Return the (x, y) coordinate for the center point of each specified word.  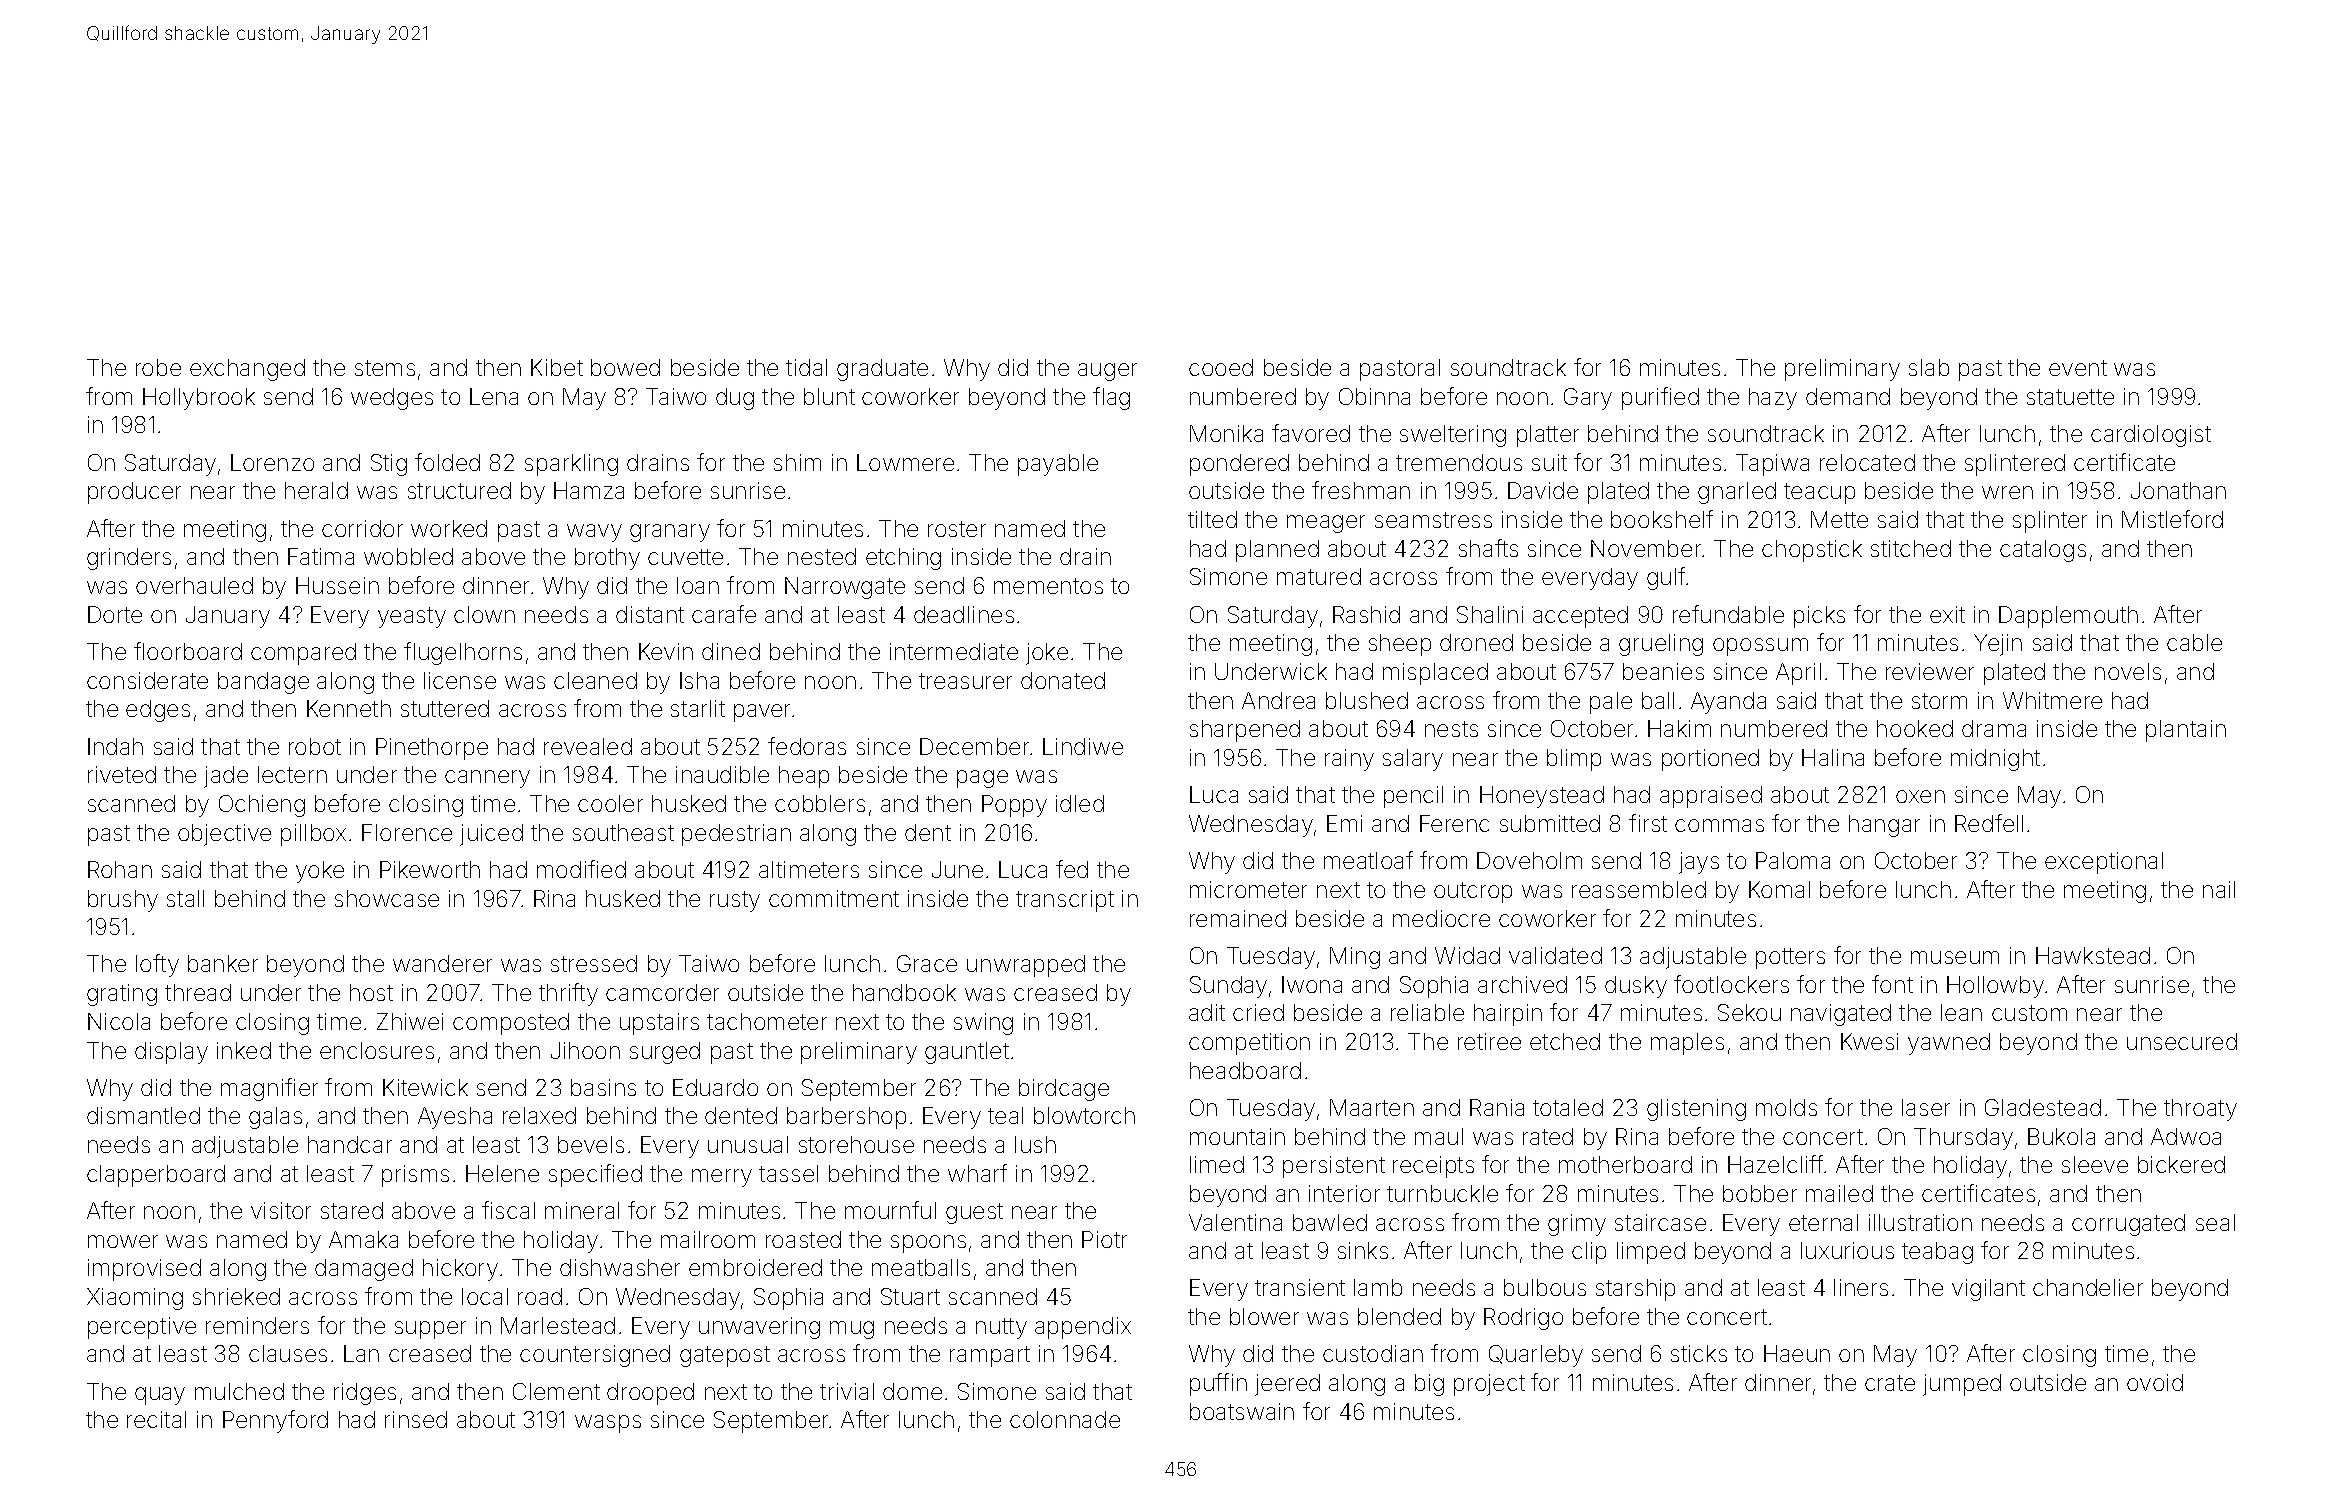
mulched (239, 1391)
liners (1861, 1287)
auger (1107, 372)
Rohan (120, 869)
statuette (2070, 397)
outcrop (1473, 892)
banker (223, 963)
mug (852, 1330)
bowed (625, 367)
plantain (2186, 731)
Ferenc (1454, 823)
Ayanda (1728, 703)
